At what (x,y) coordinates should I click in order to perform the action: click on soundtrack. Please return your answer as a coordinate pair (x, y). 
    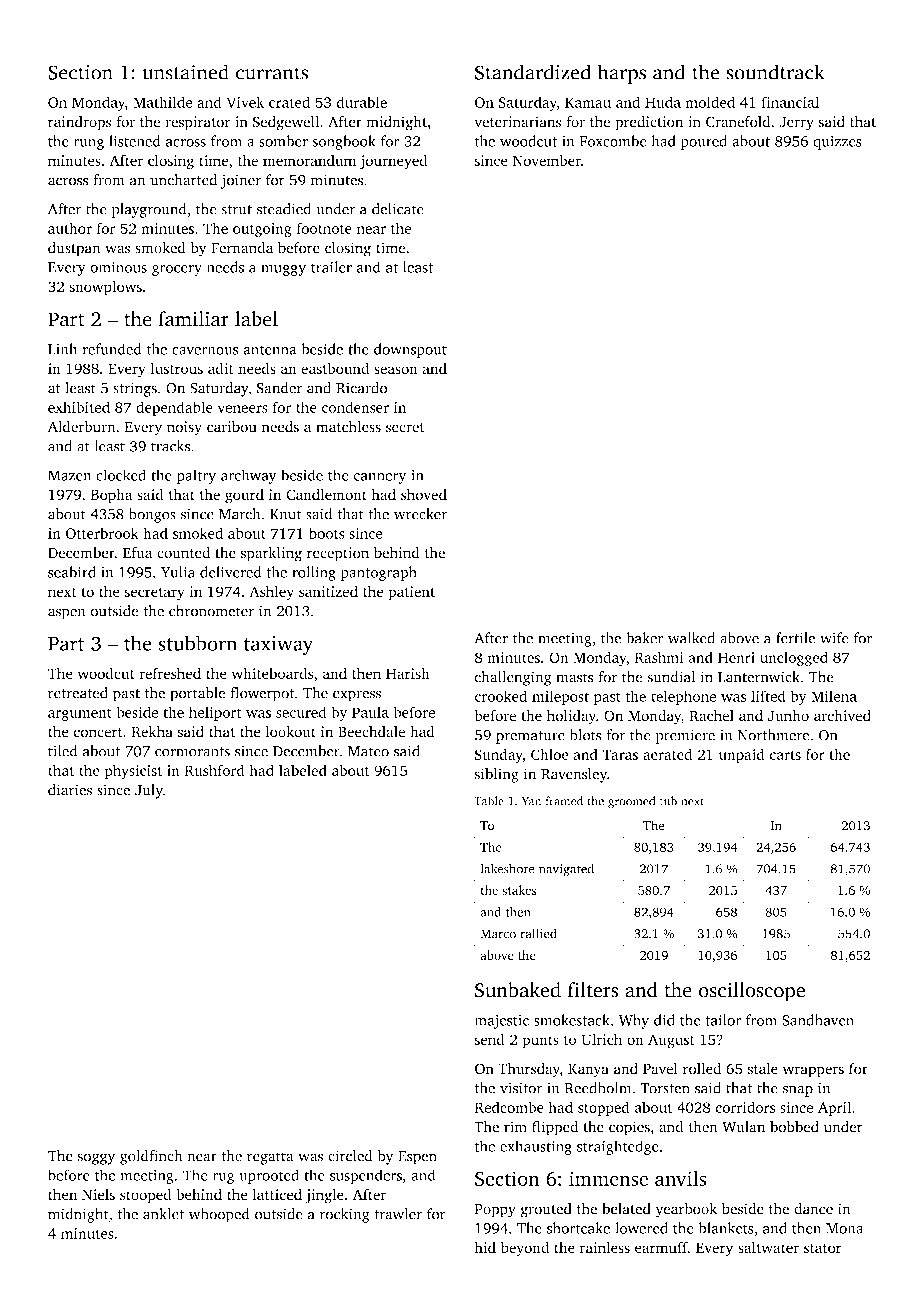
    Looking at the image, I should click on (775, 72).
